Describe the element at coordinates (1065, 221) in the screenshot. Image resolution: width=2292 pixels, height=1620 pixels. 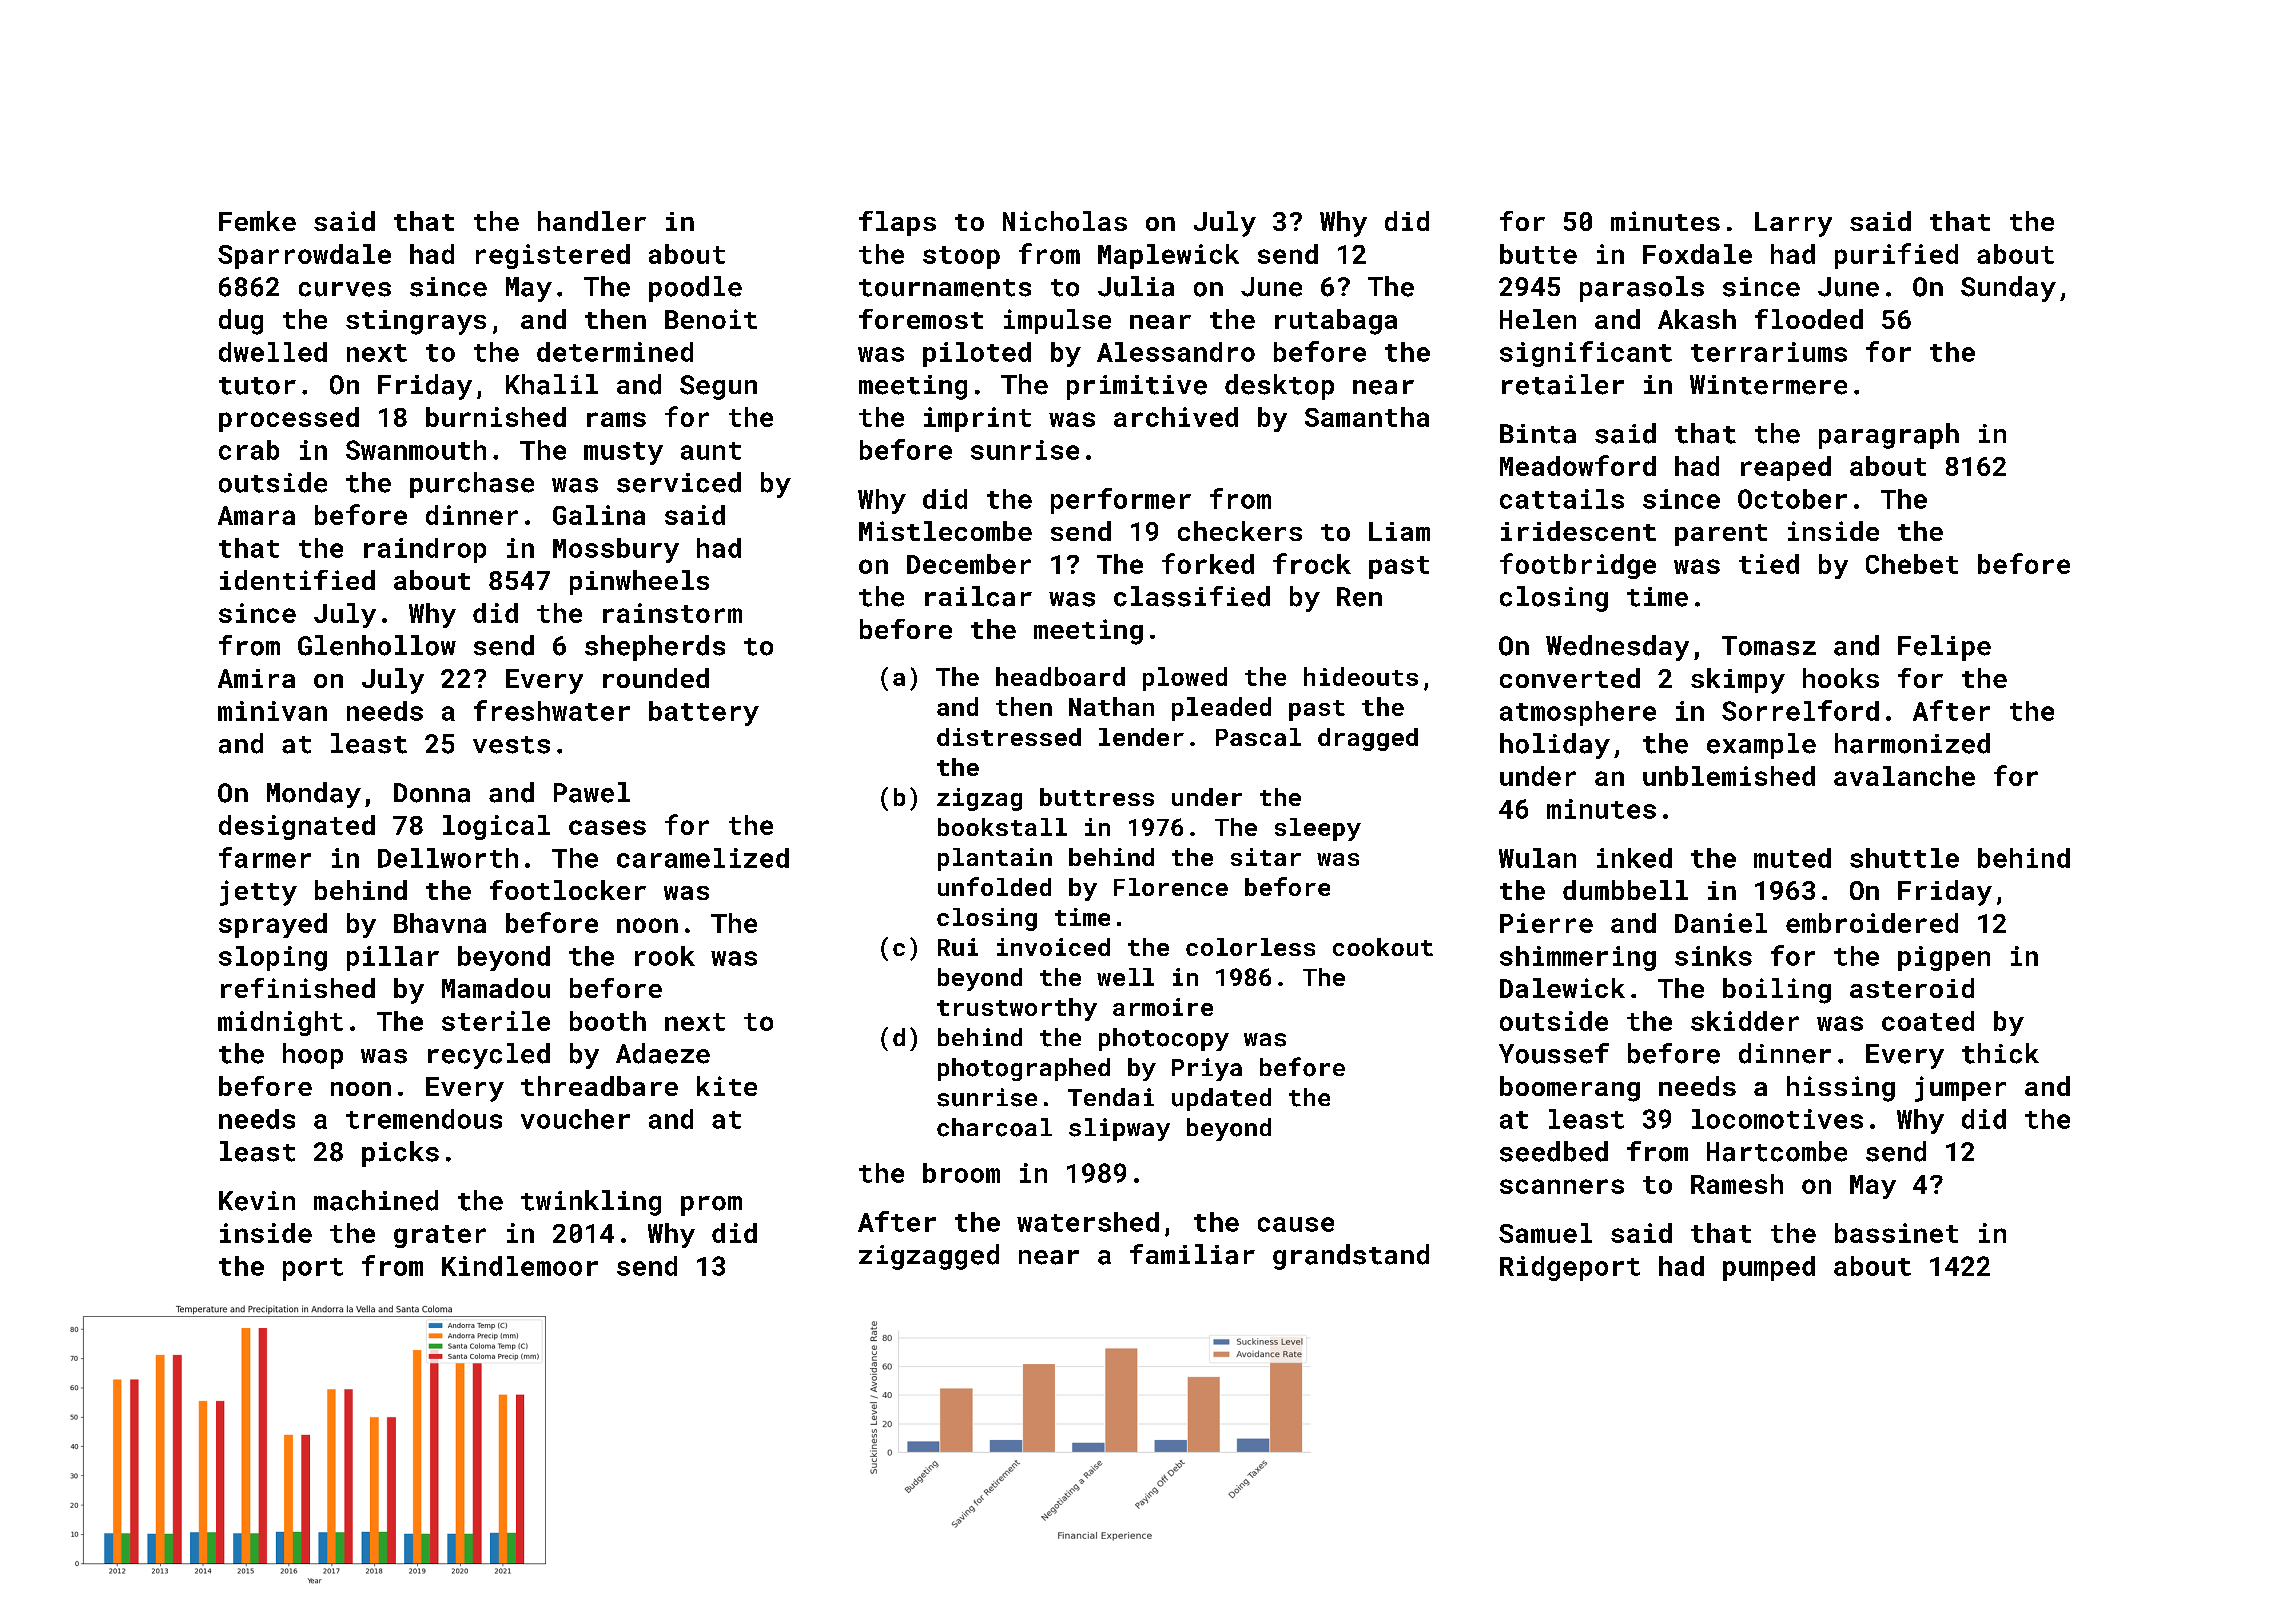
I see `Nicholas` at that location.
